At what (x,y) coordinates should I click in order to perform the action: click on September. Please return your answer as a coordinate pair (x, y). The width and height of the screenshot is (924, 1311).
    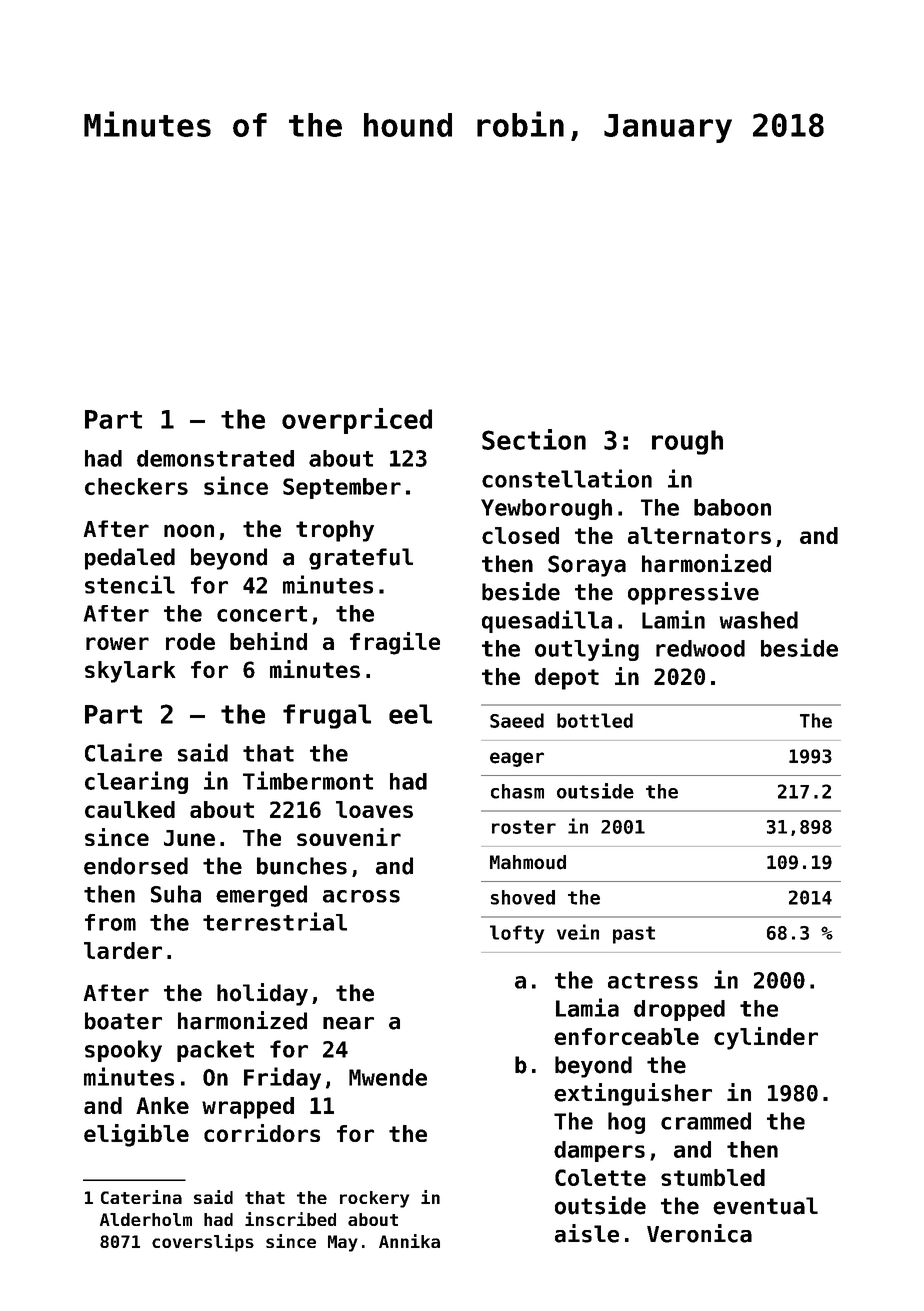
    Looking at the image, I should click on (342, 488).
